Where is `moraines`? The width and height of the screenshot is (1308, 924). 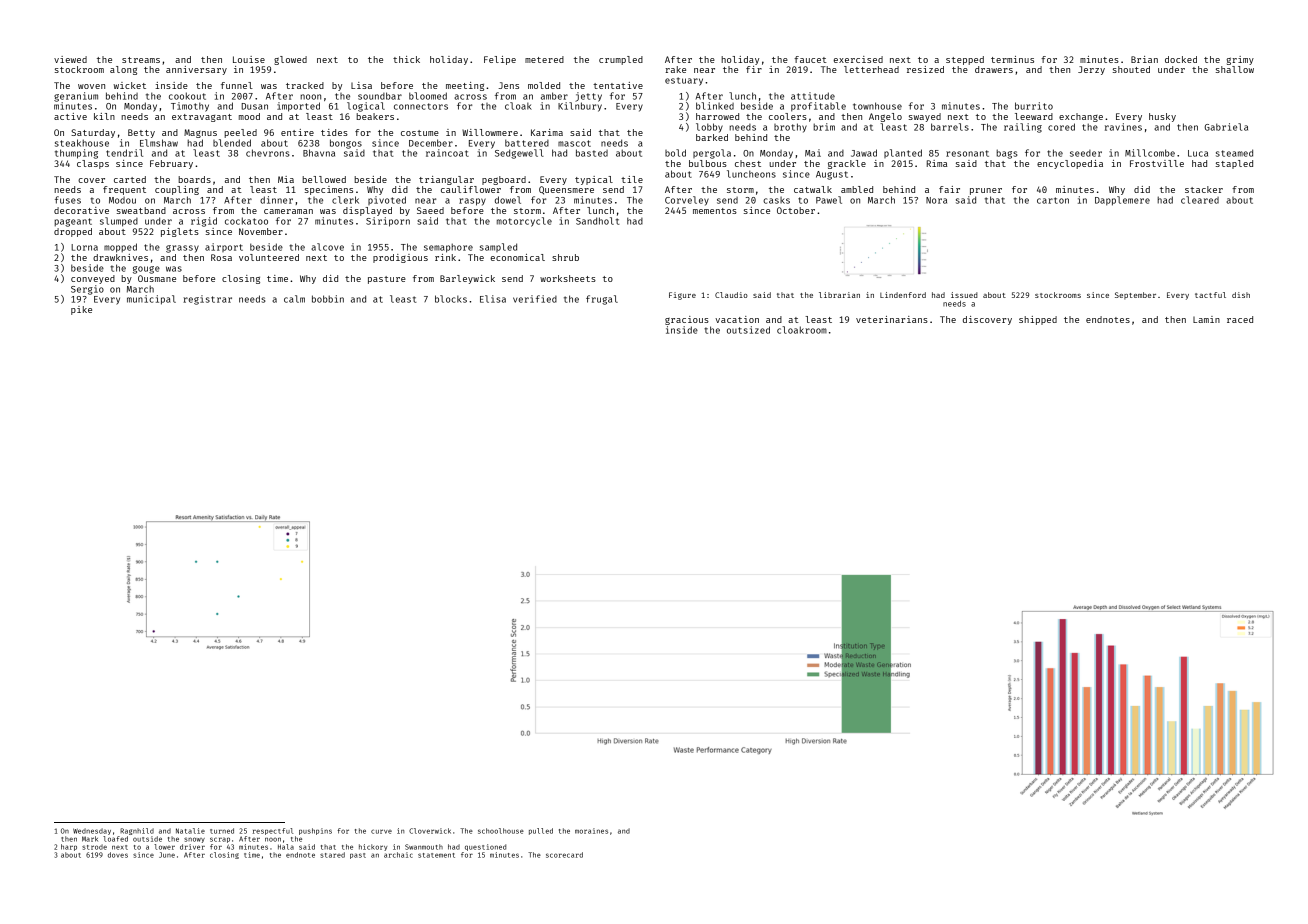
moraines is located at coordinates (591, 831).
